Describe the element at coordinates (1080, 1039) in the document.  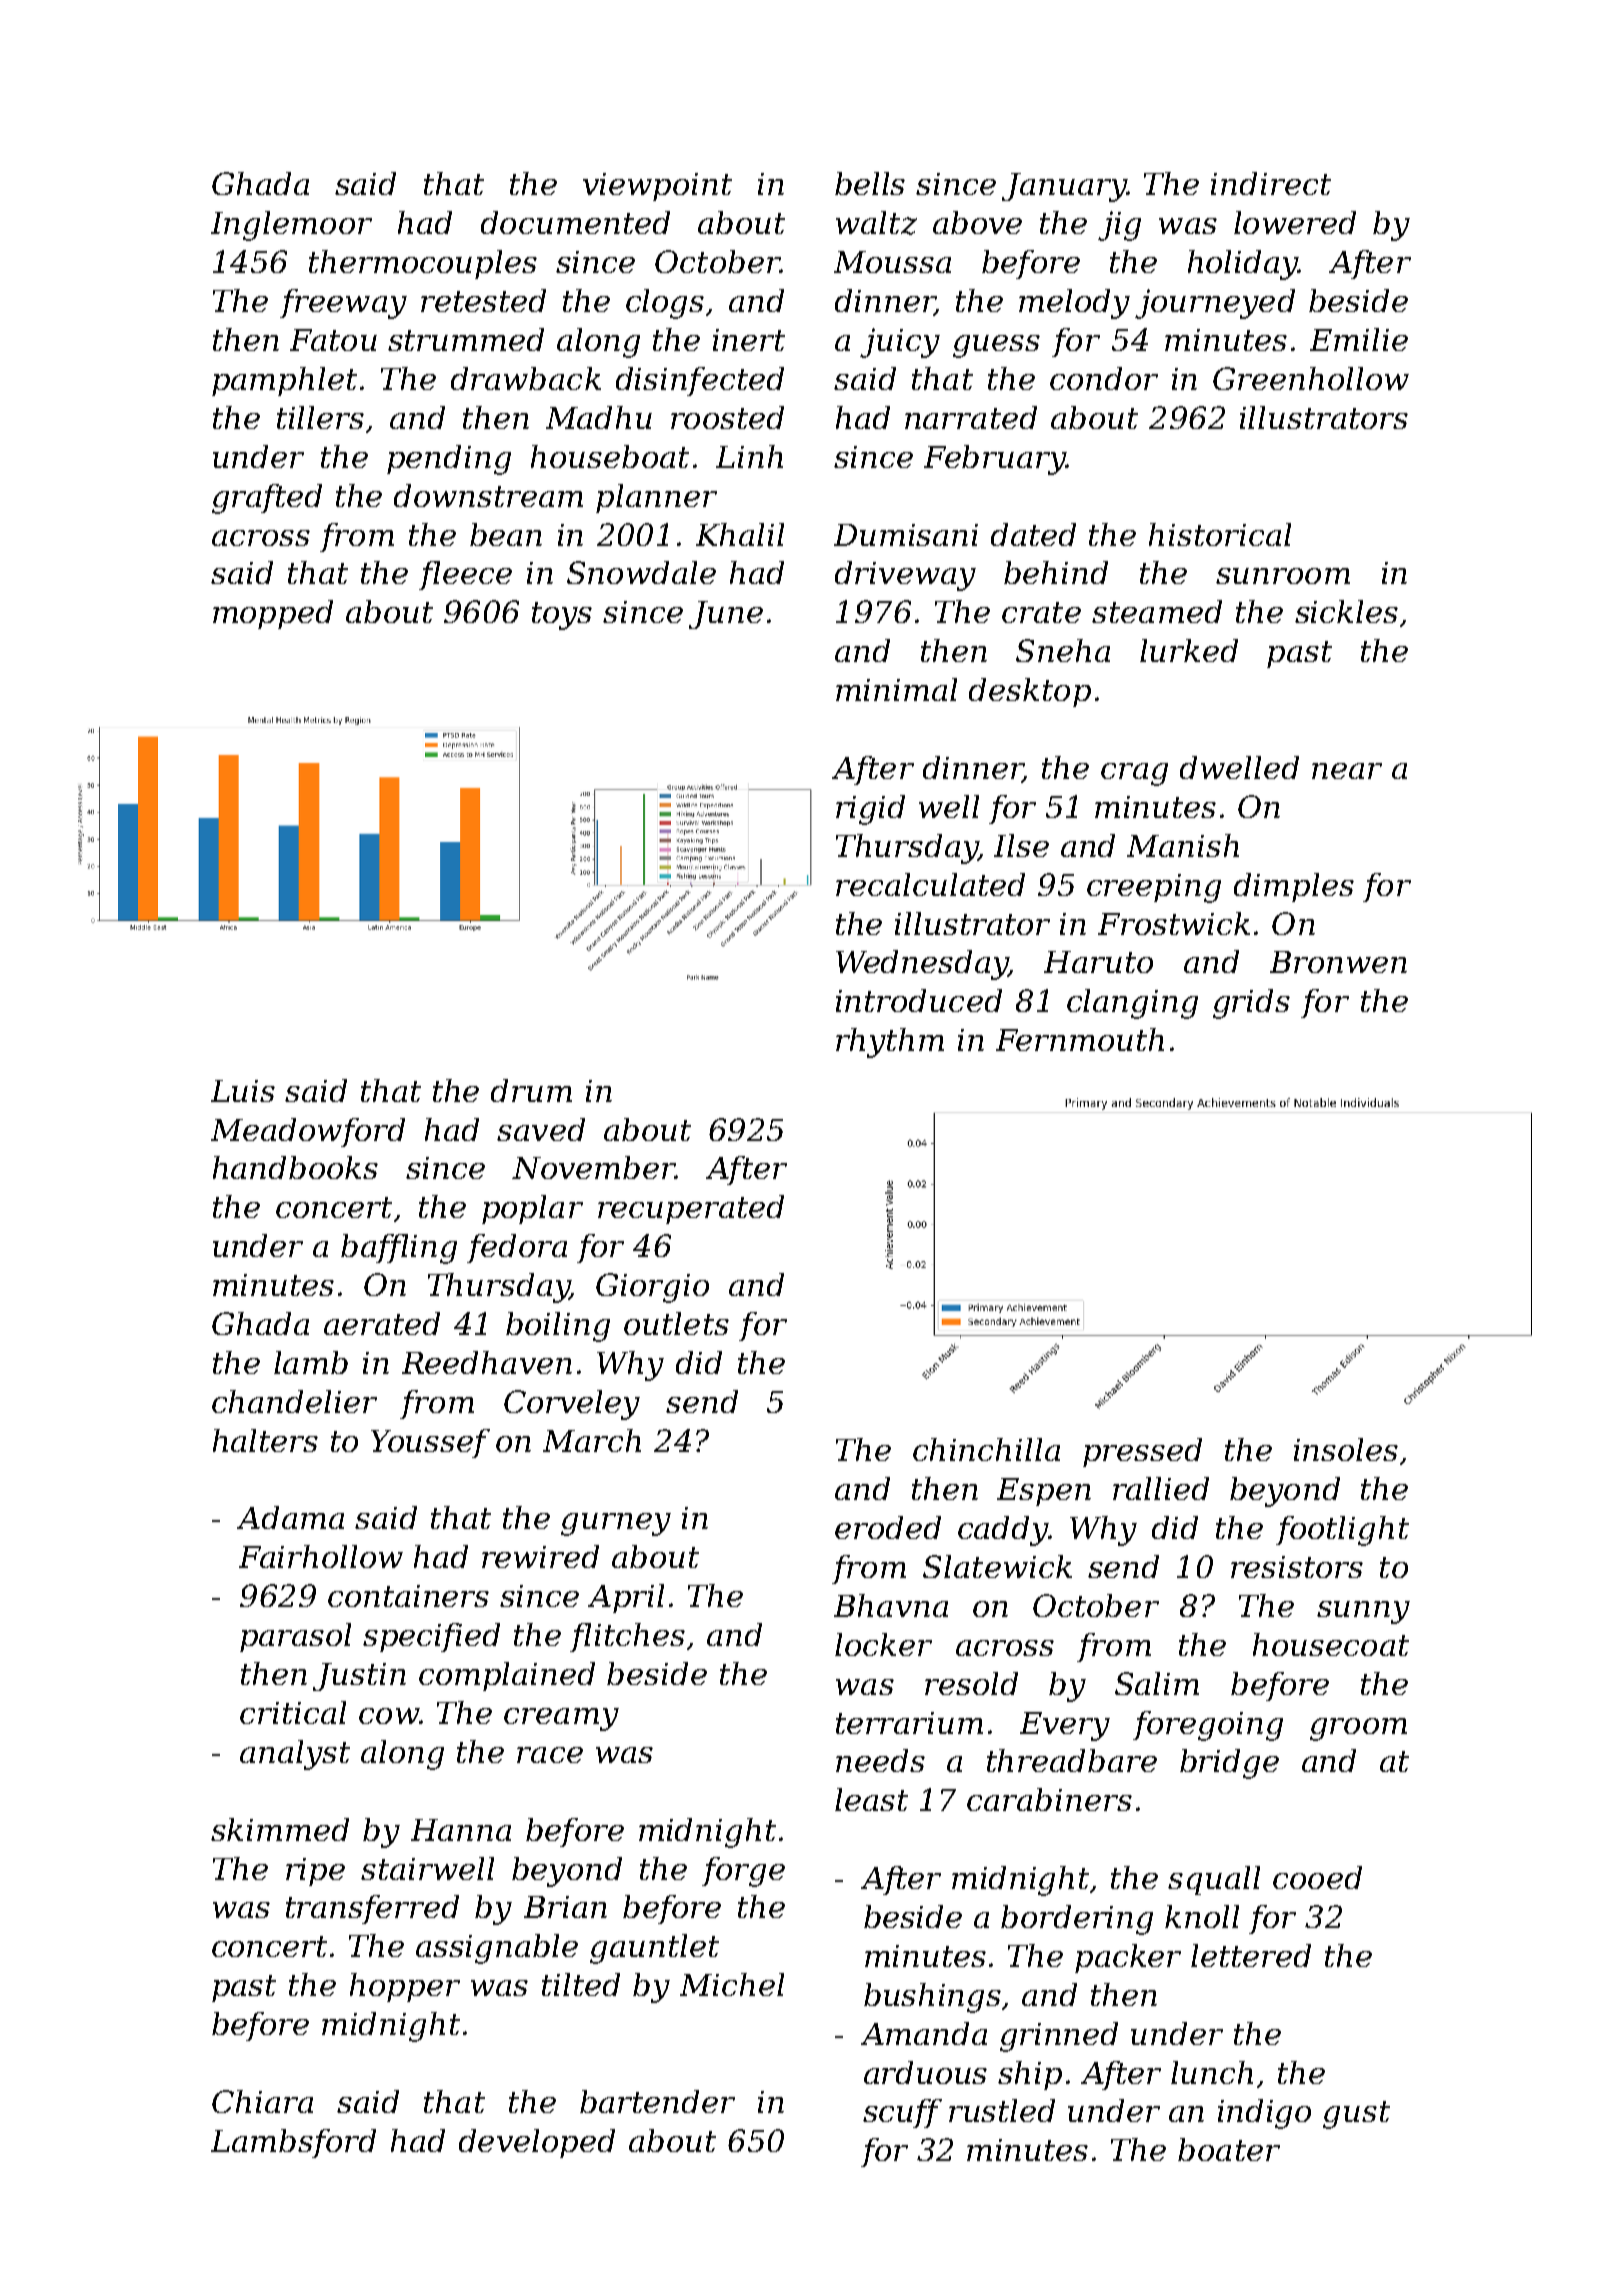
I see `Fernmouth` at that location.
